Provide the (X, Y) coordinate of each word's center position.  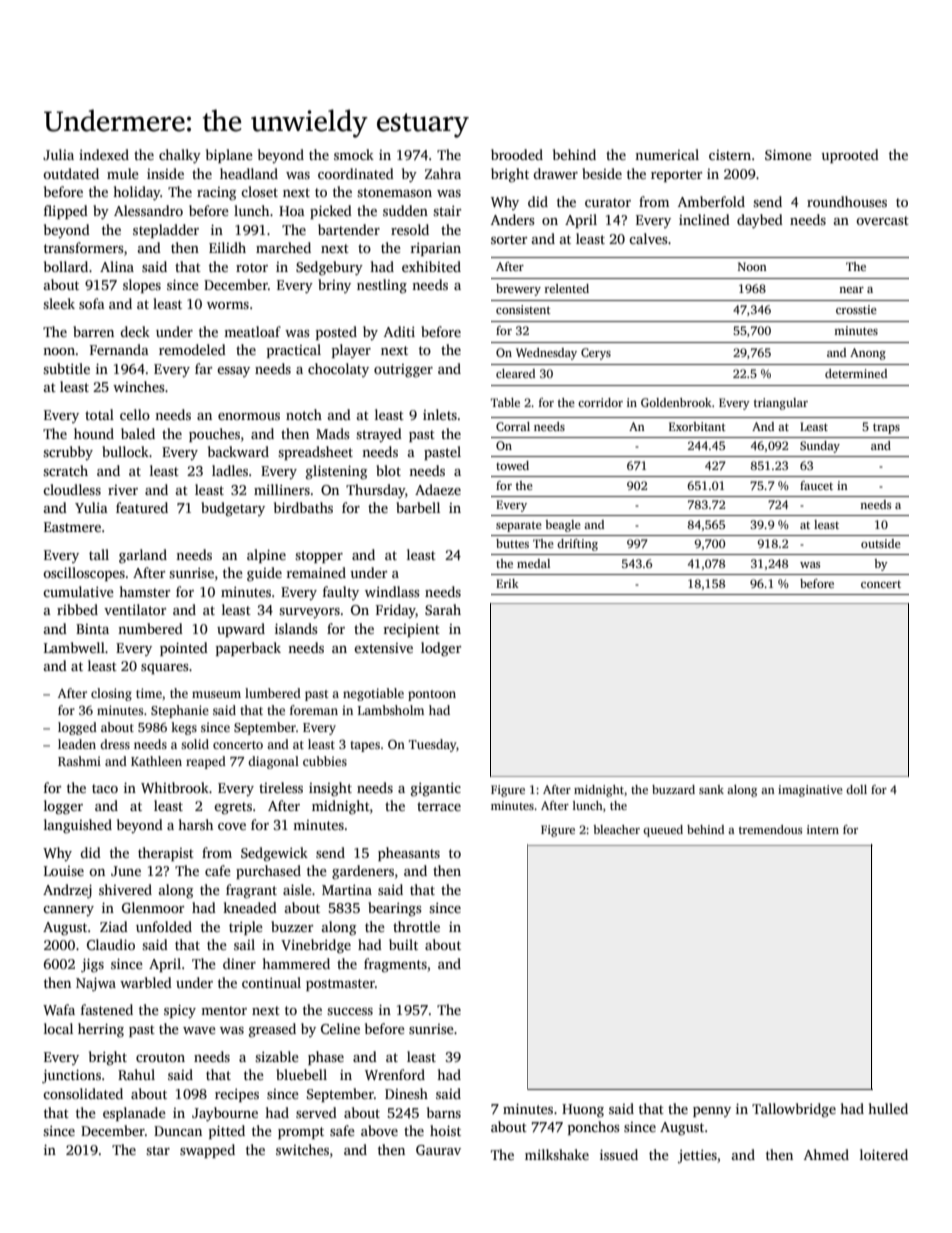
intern (823, 829)
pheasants (409, 854)
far (203, 368)
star (158, 1150)
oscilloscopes (84, 574)
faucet (816, 485)
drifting (577, 545)
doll (856, 789)
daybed (760, 221)
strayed (379, 435)
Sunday (820, 447)
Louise (64, 871)
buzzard (673, 789)
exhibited (431, 266)
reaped (206, 762)
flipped (66, 212)
